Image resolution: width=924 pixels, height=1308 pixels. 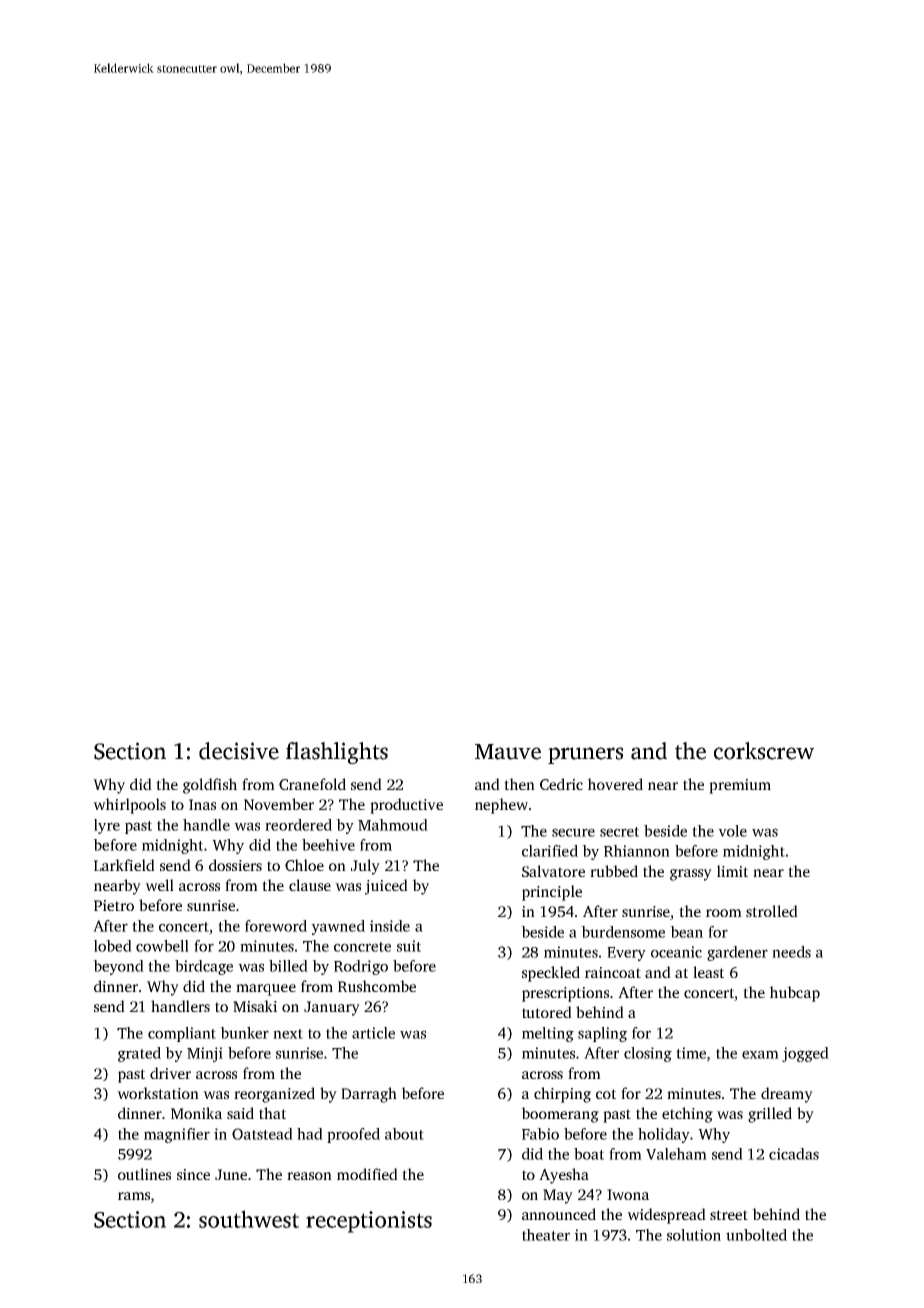 What do you see at coordinates (724, 913) in the screenshot?
I see `room` at bounding box center [724, 913].
